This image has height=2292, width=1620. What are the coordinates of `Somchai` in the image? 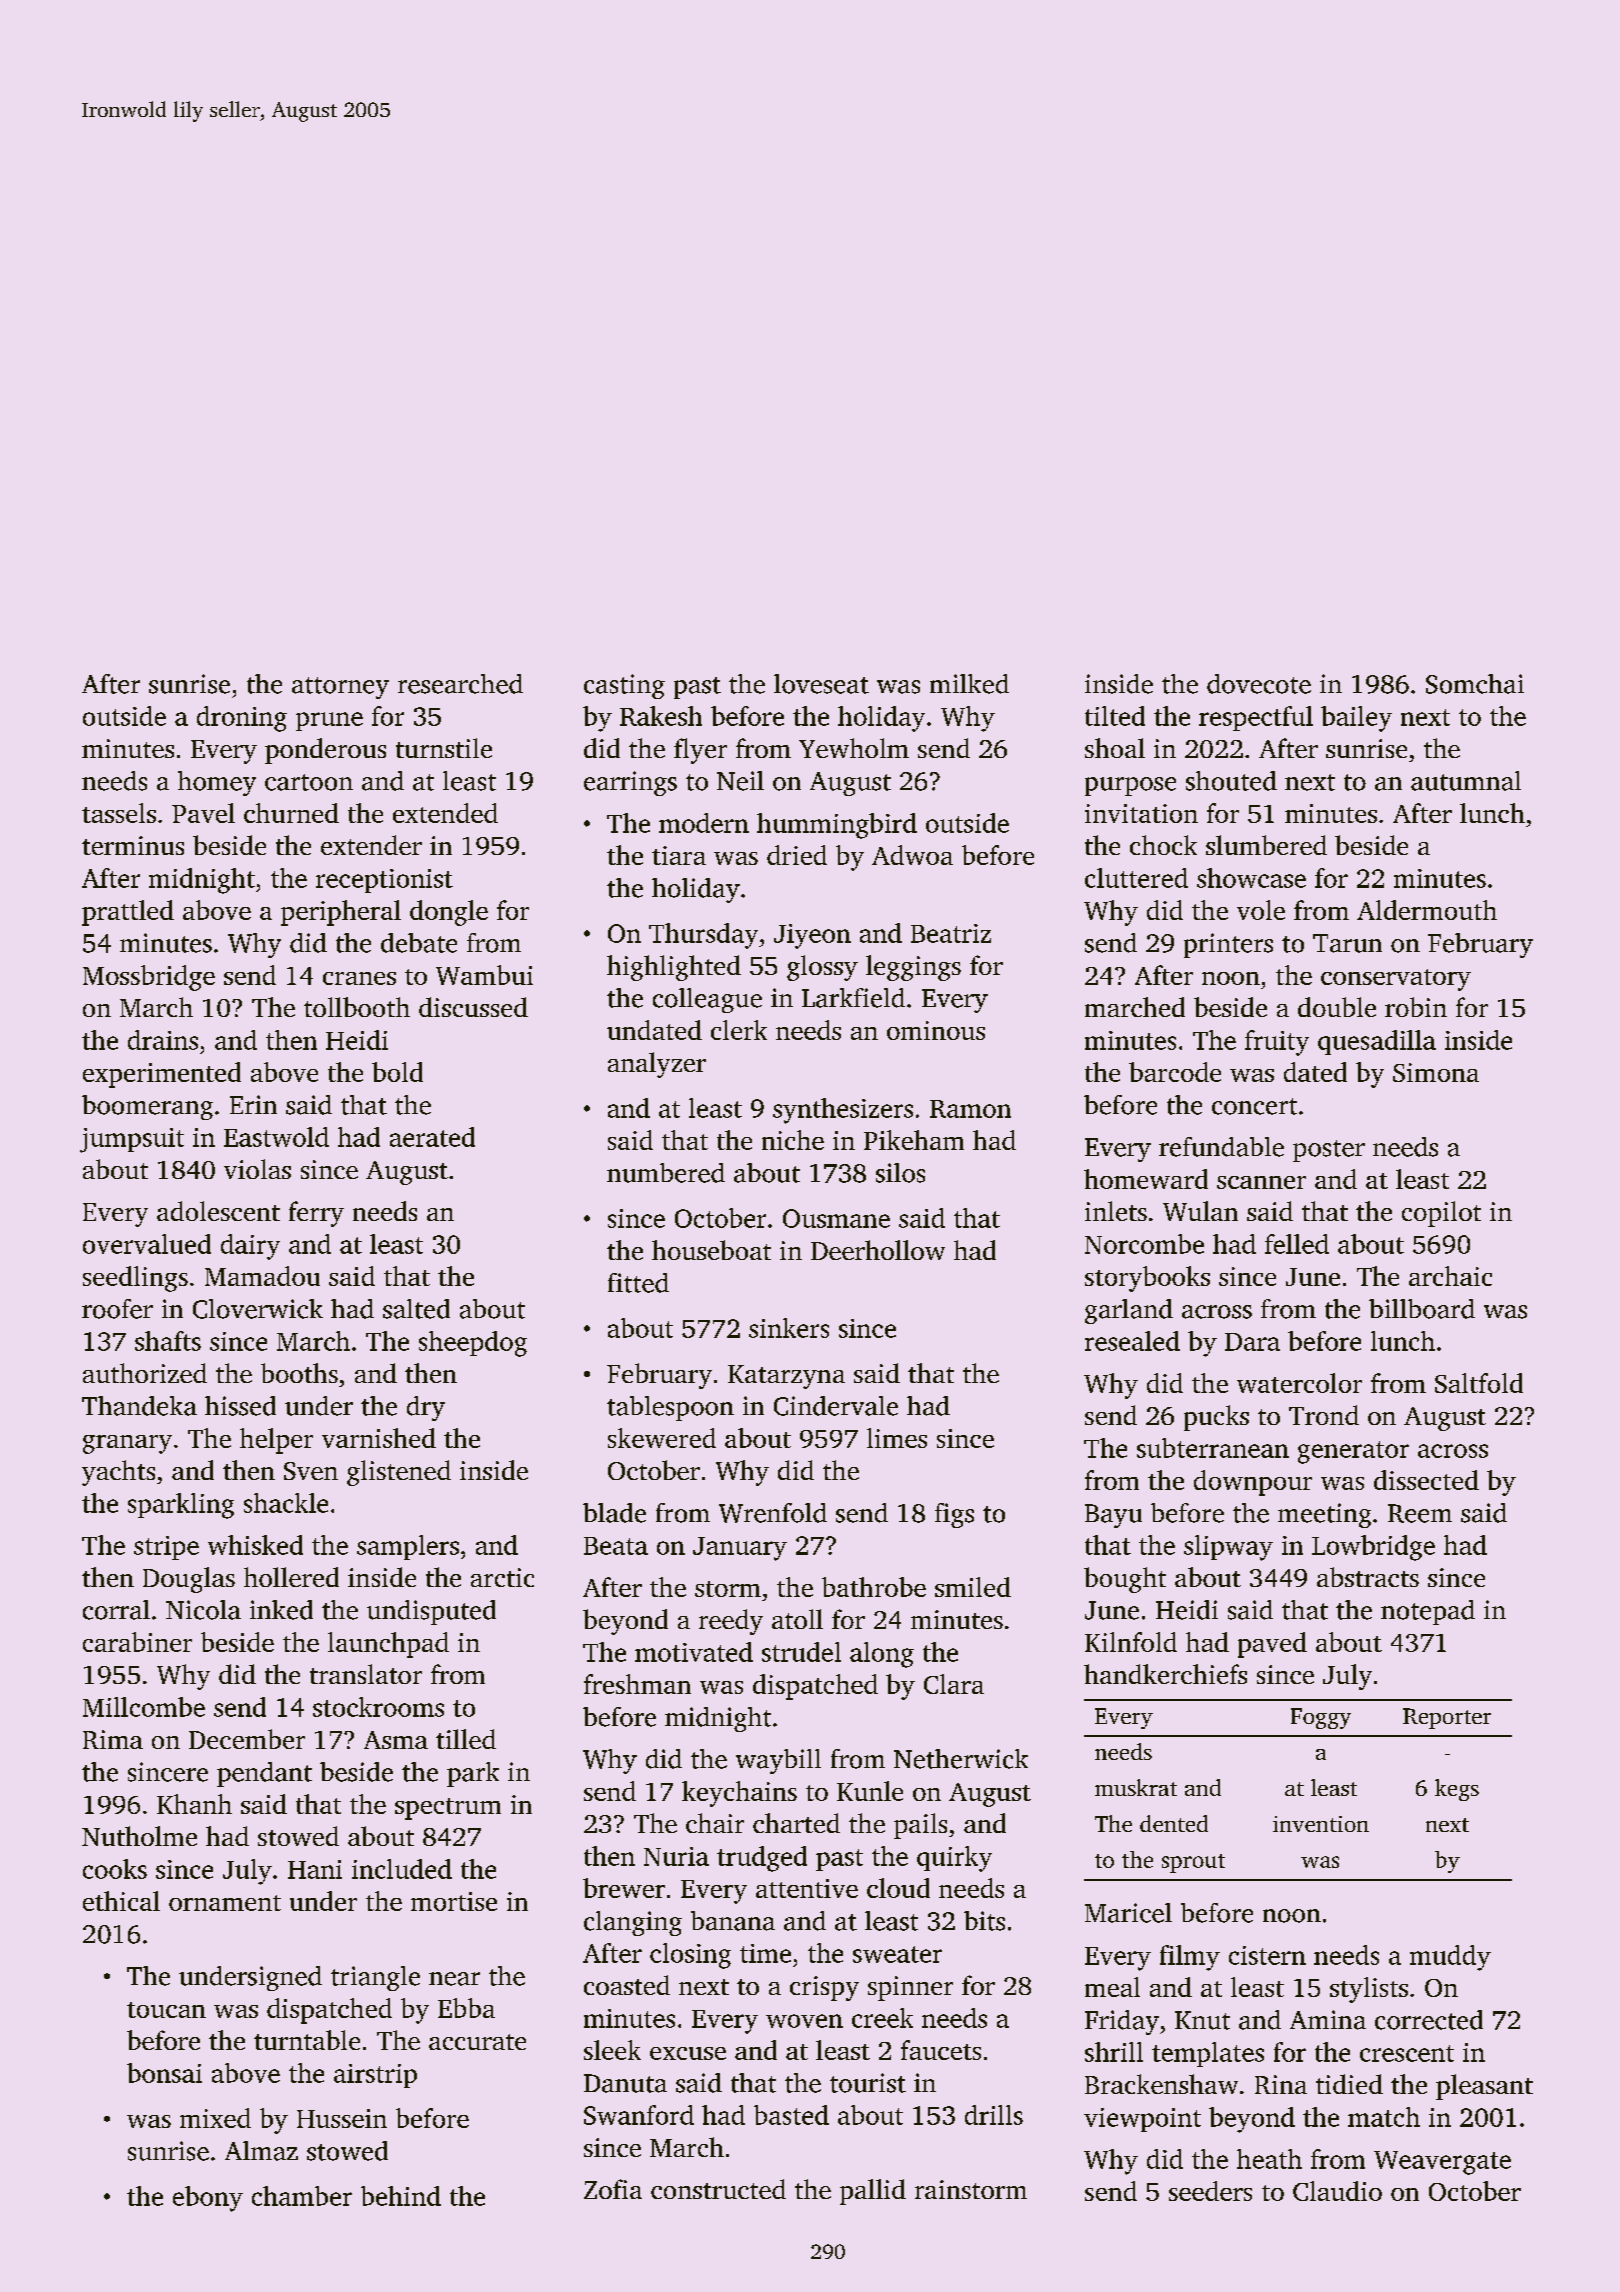 It's located at (1475, 684).
